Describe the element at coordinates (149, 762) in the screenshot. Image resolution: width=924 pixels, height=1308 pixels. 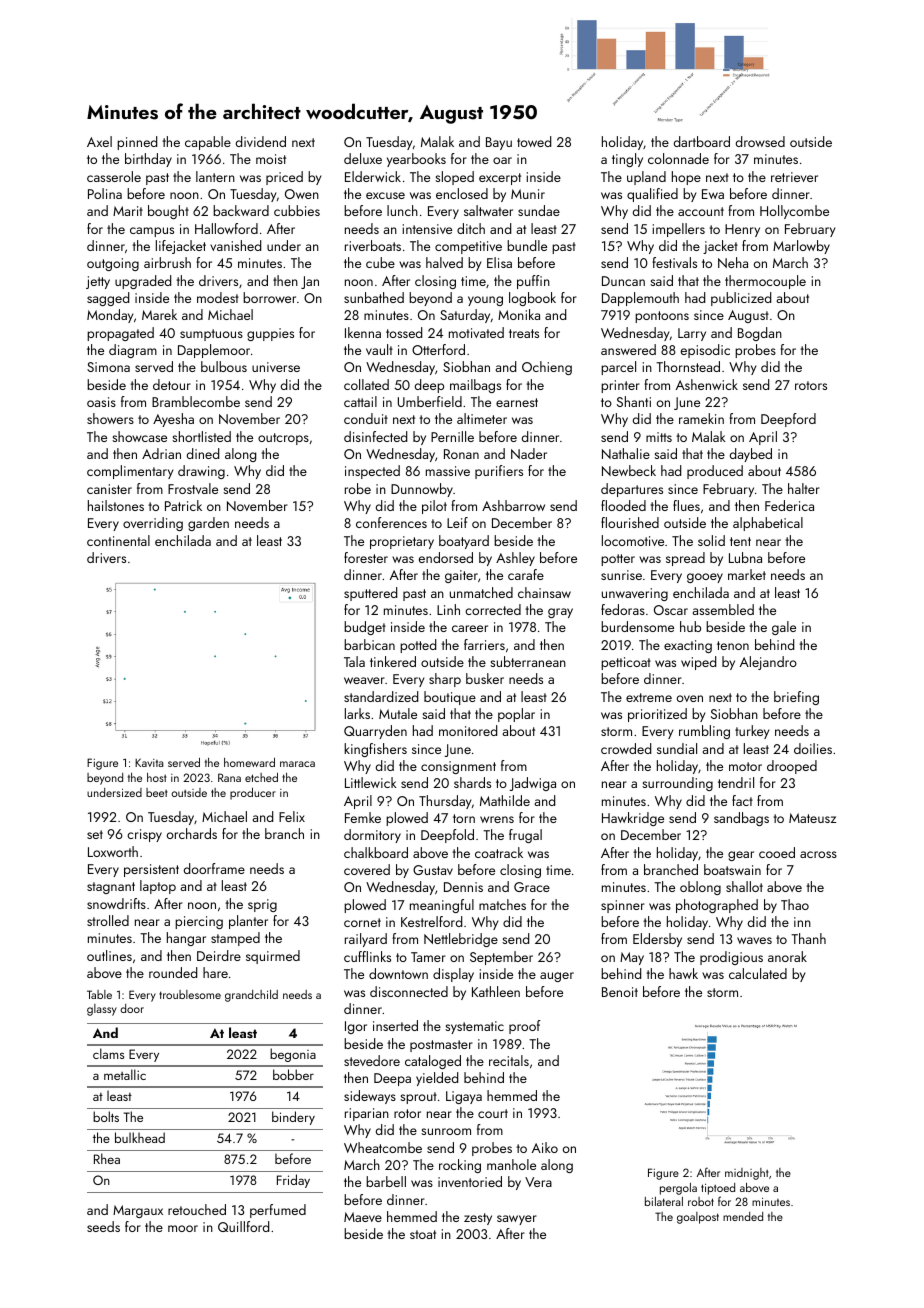
I see `Kavita` at that location.
